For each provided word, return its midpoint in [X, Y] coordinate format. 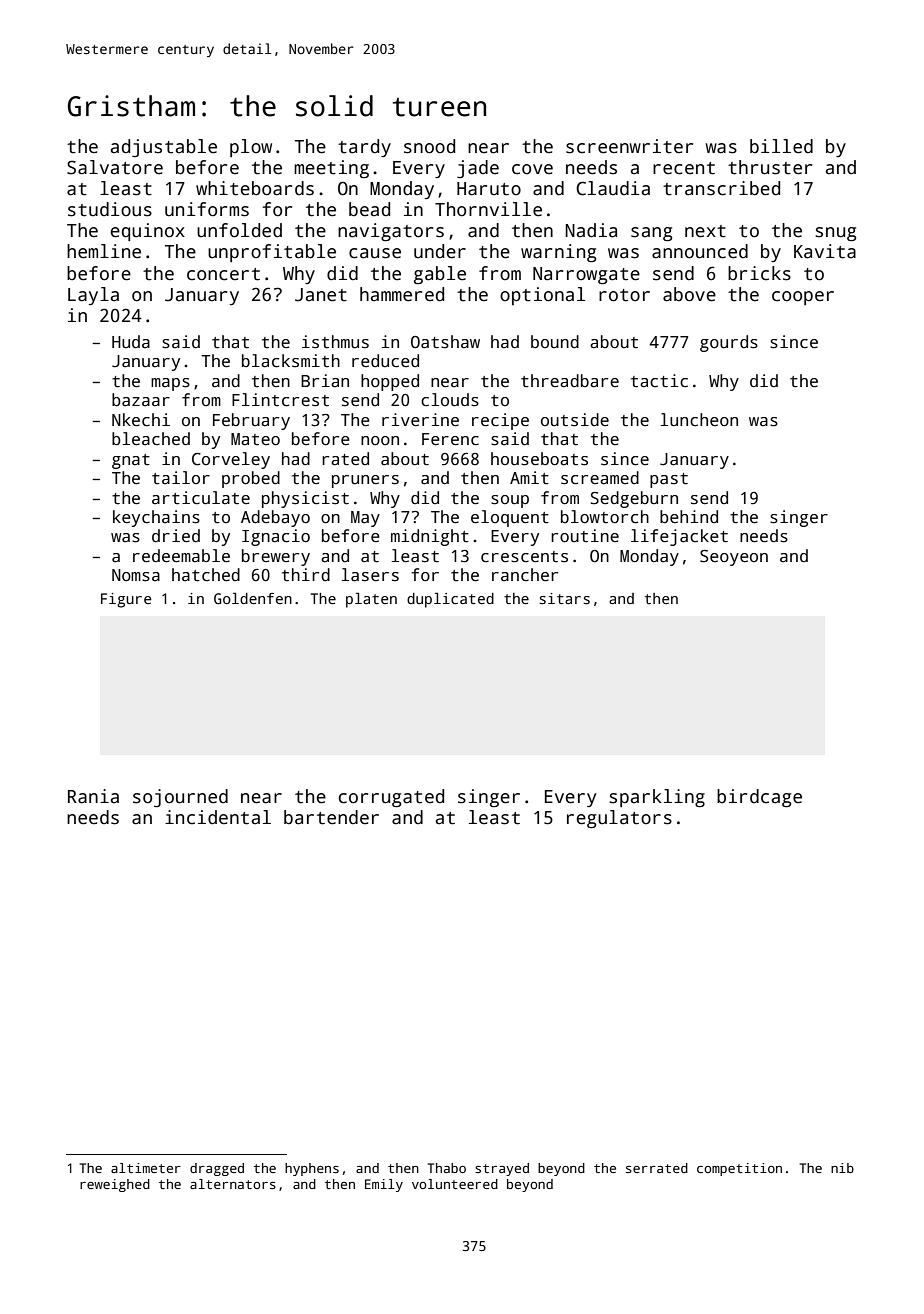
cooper [803, 298]
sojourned [180, 798]
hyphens [312, 1169]
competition [739, 1169]
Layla [93, 296]
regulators [619, 819]
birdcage [759, 798]
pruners [365, 481]
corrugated [391, 798]
